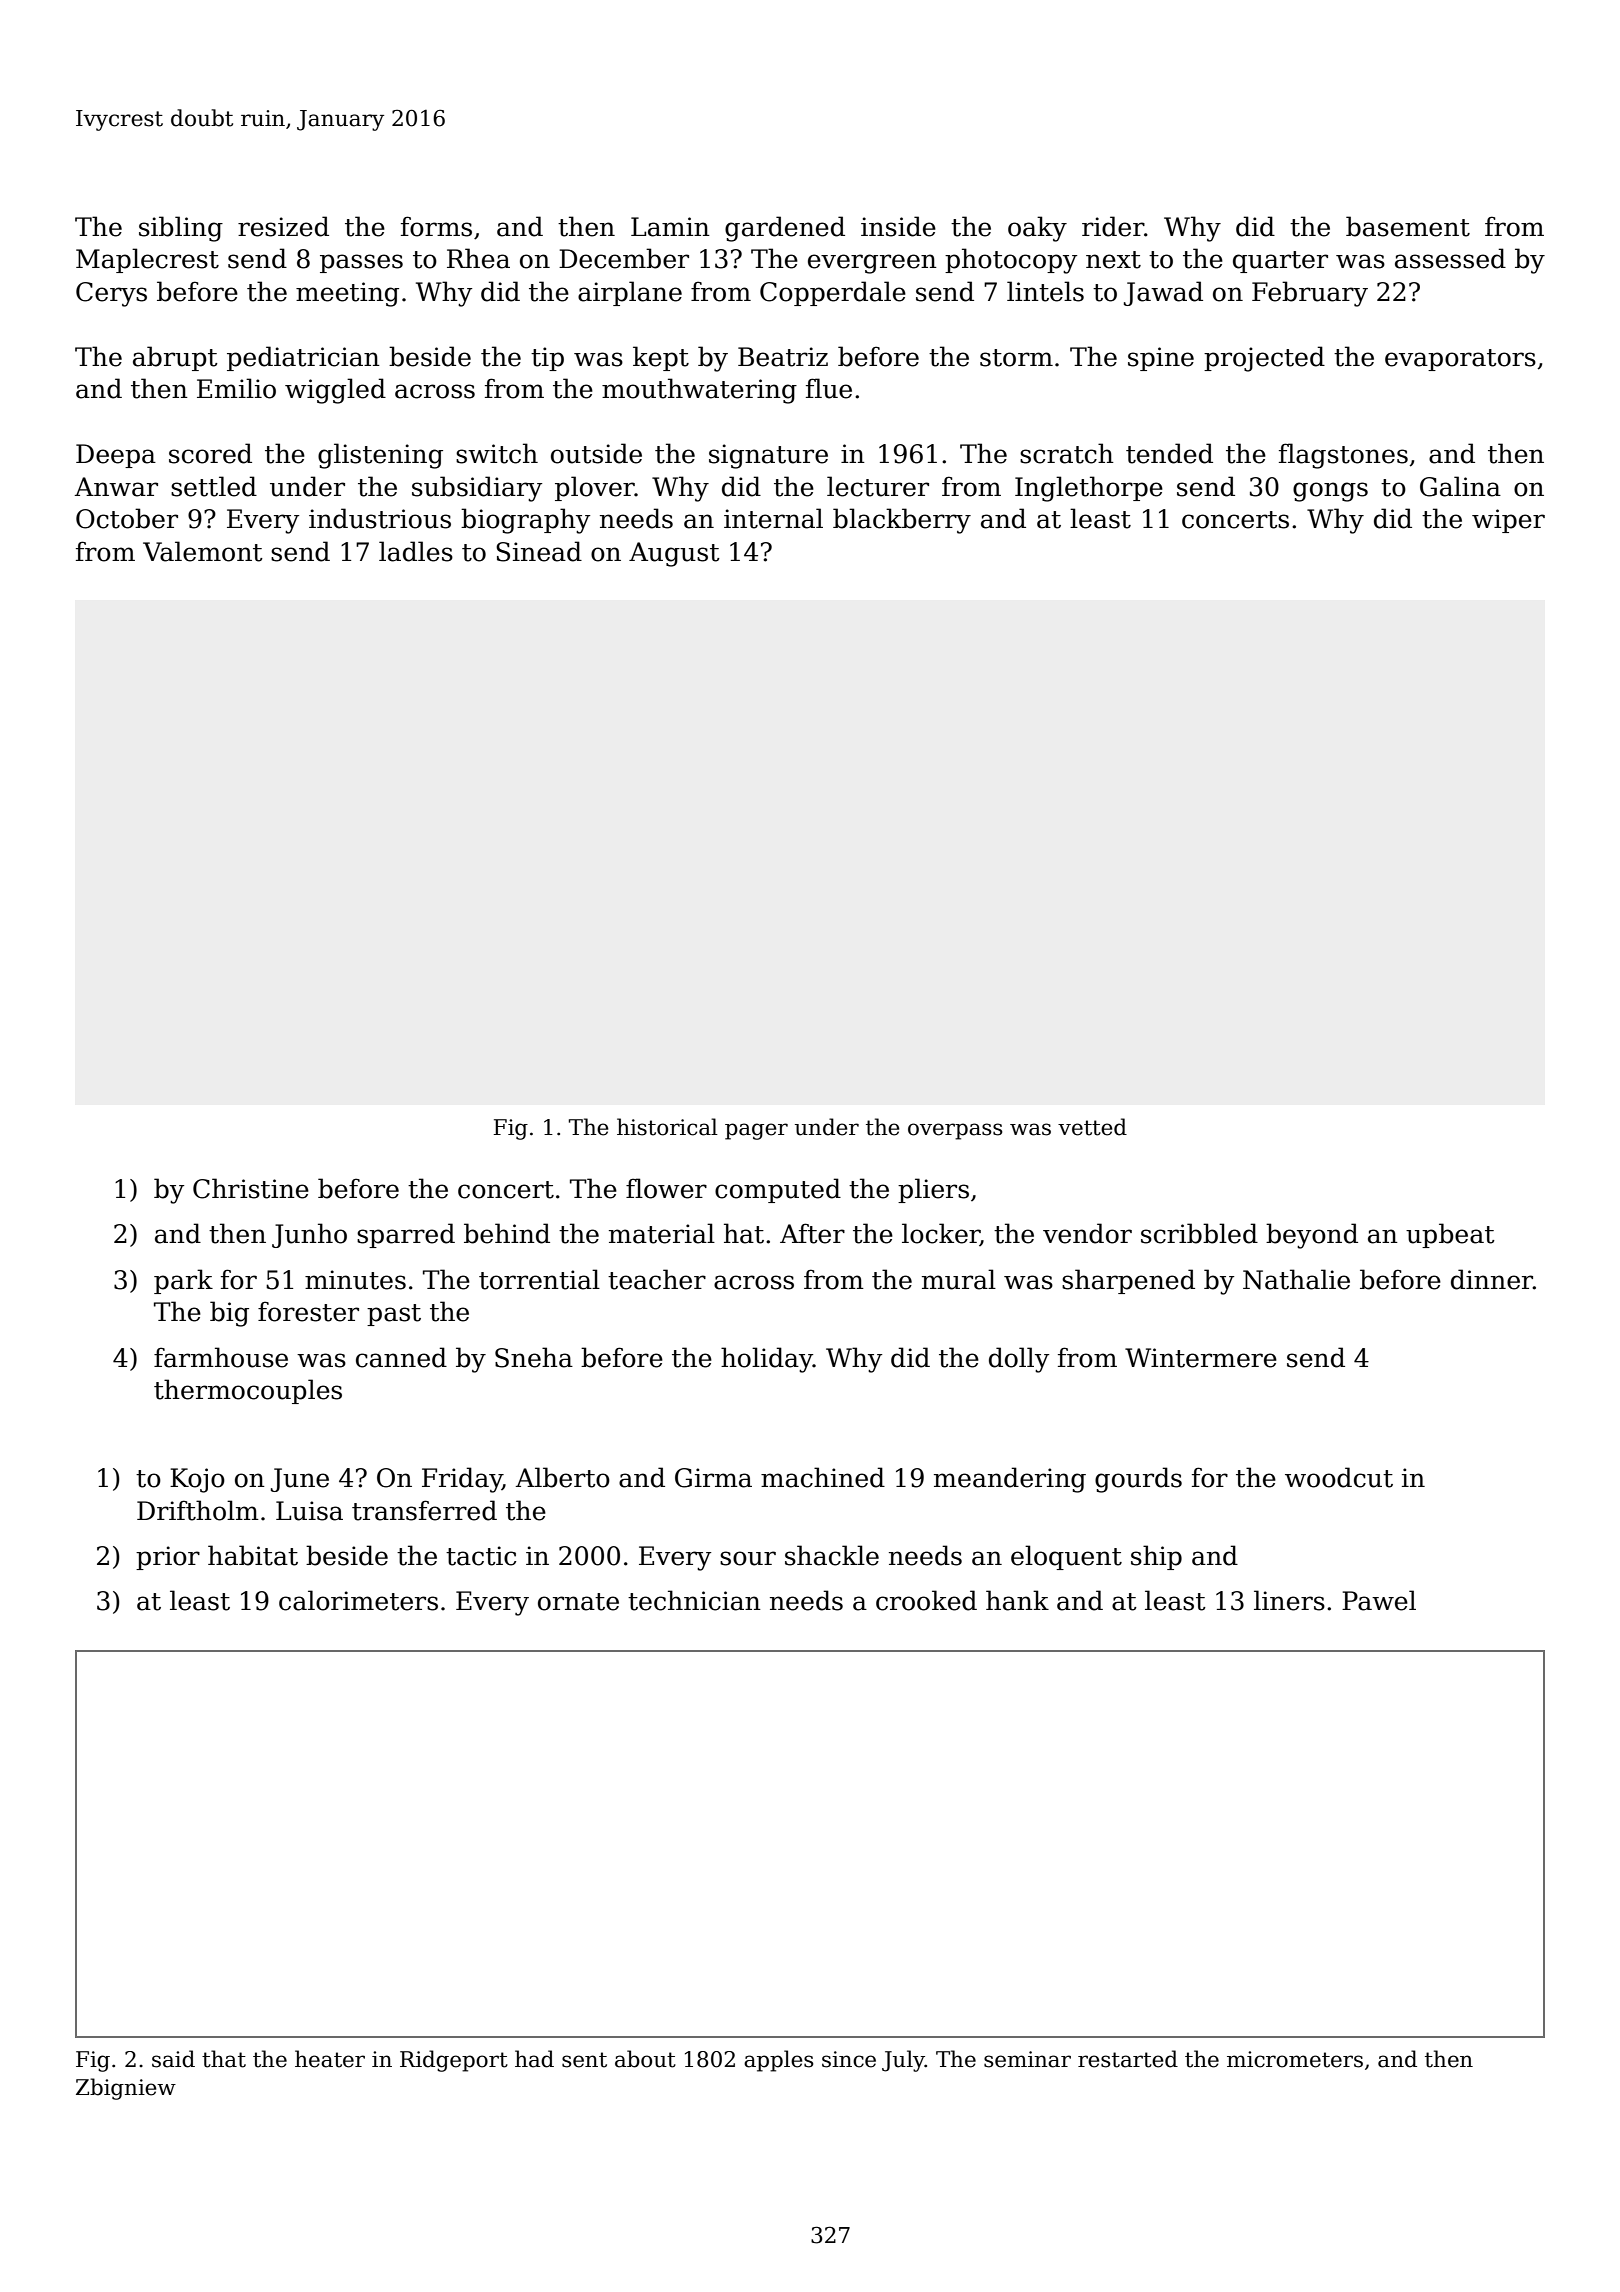 The width and height of the image is (1620, 2292). What do you see at coordinates (283, 226) in the image?
I see `resized` at bounding box center [283, 226].
